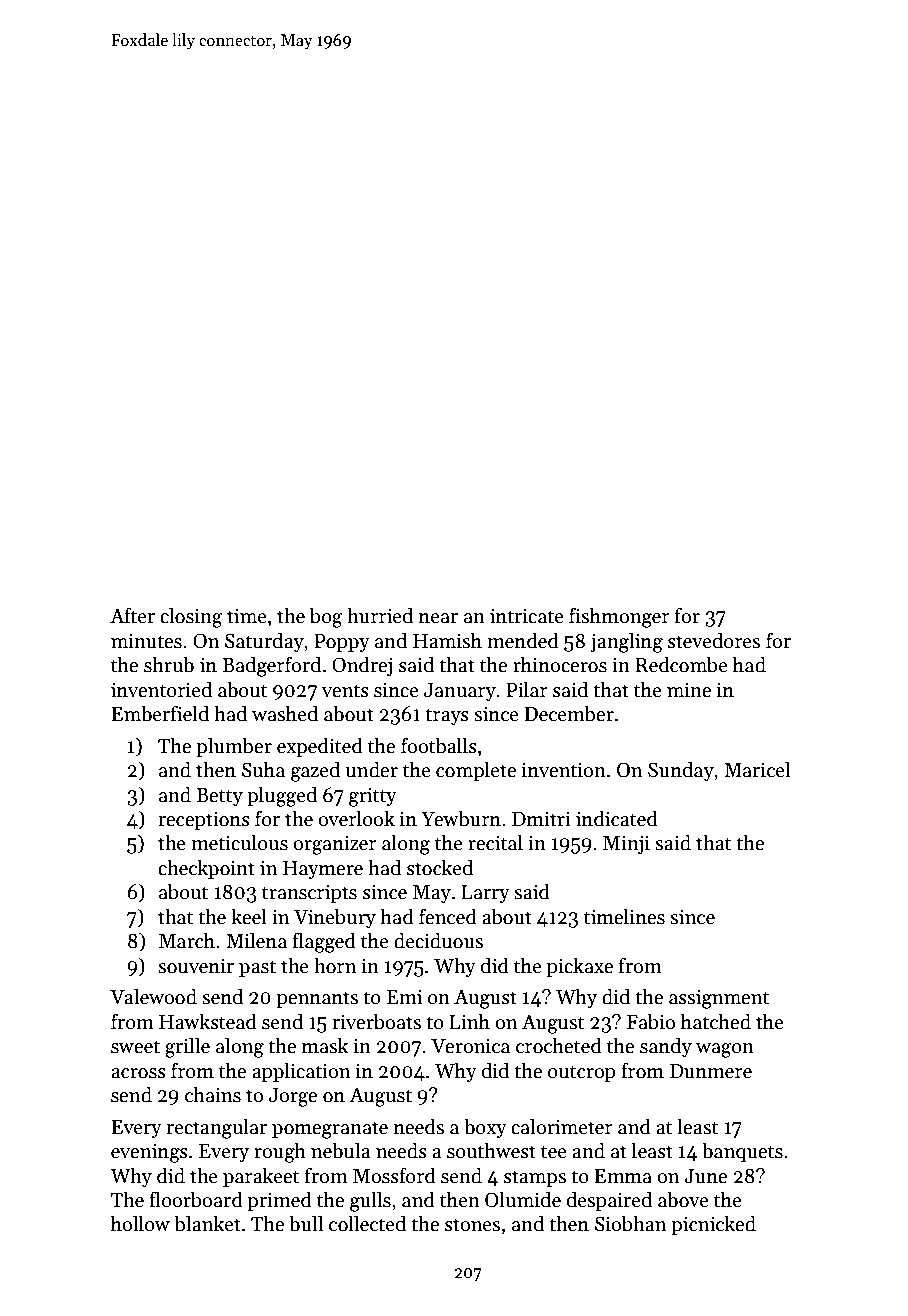  What do you see at coordinates (438, 940) in the image?
I see `deciduous` at bounding box center [438, 940].
